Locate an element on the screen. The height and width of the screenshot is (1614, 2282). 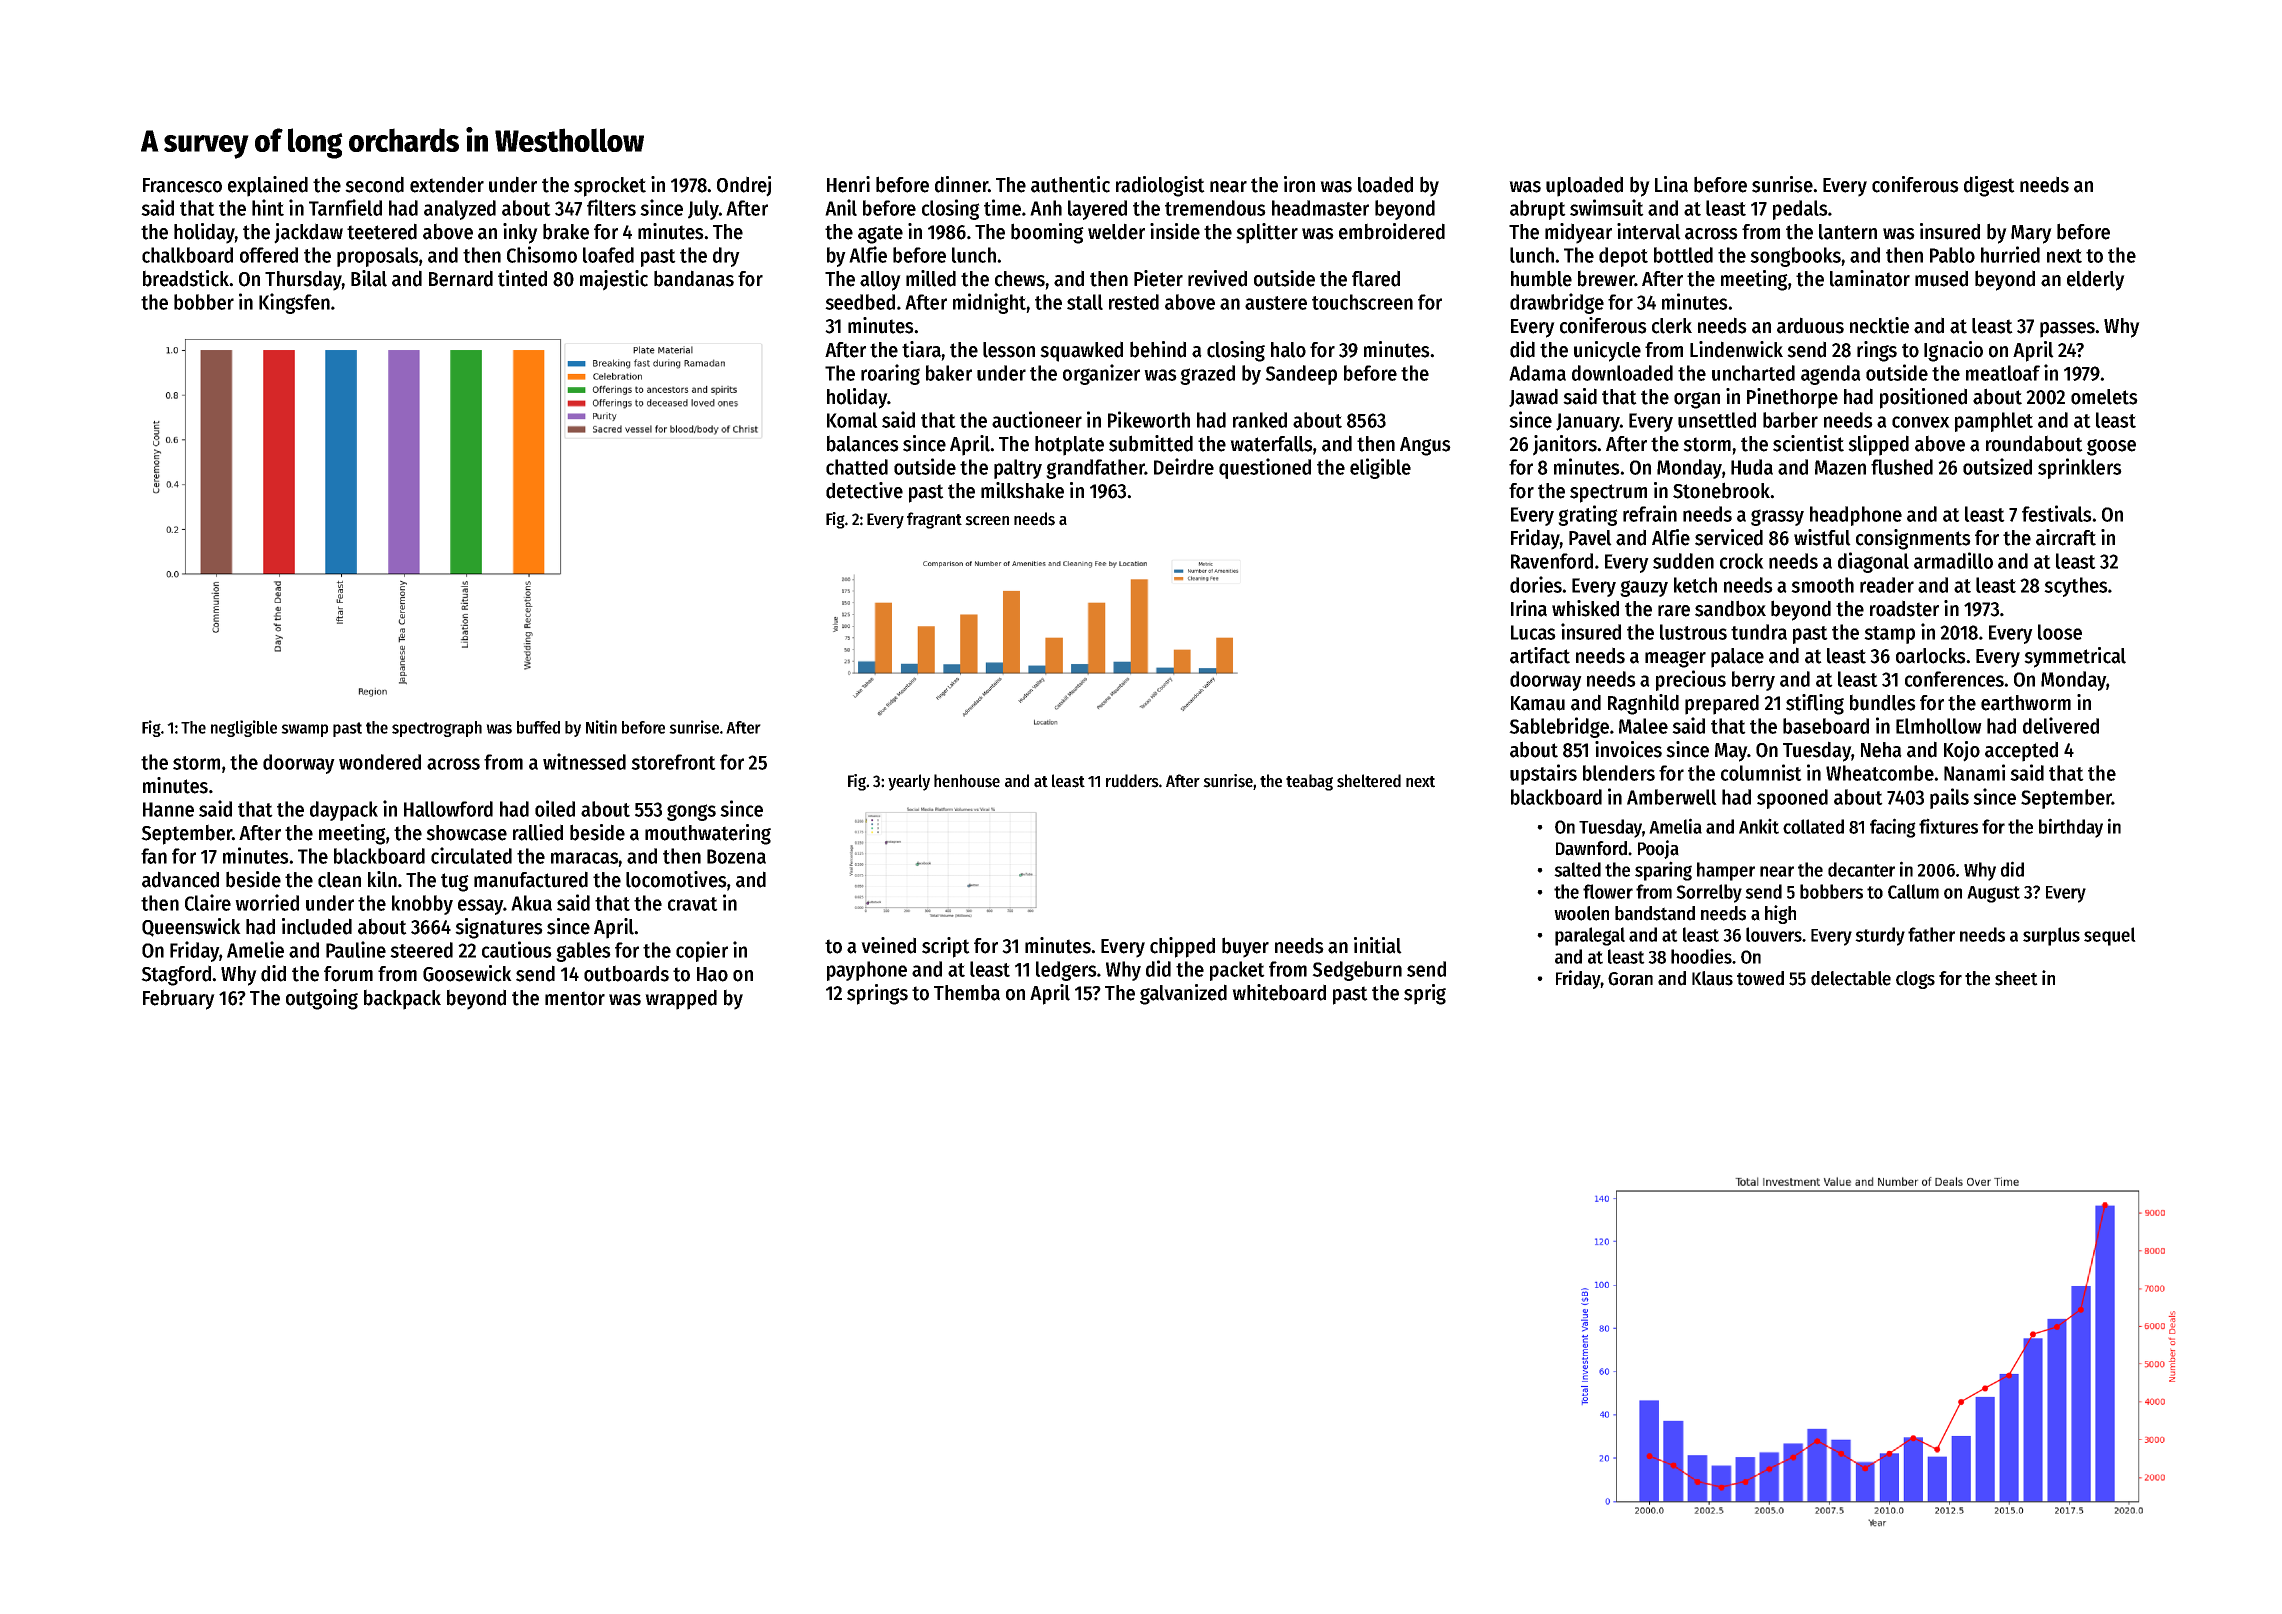
janitors is located at coordinates (1565, 445).
